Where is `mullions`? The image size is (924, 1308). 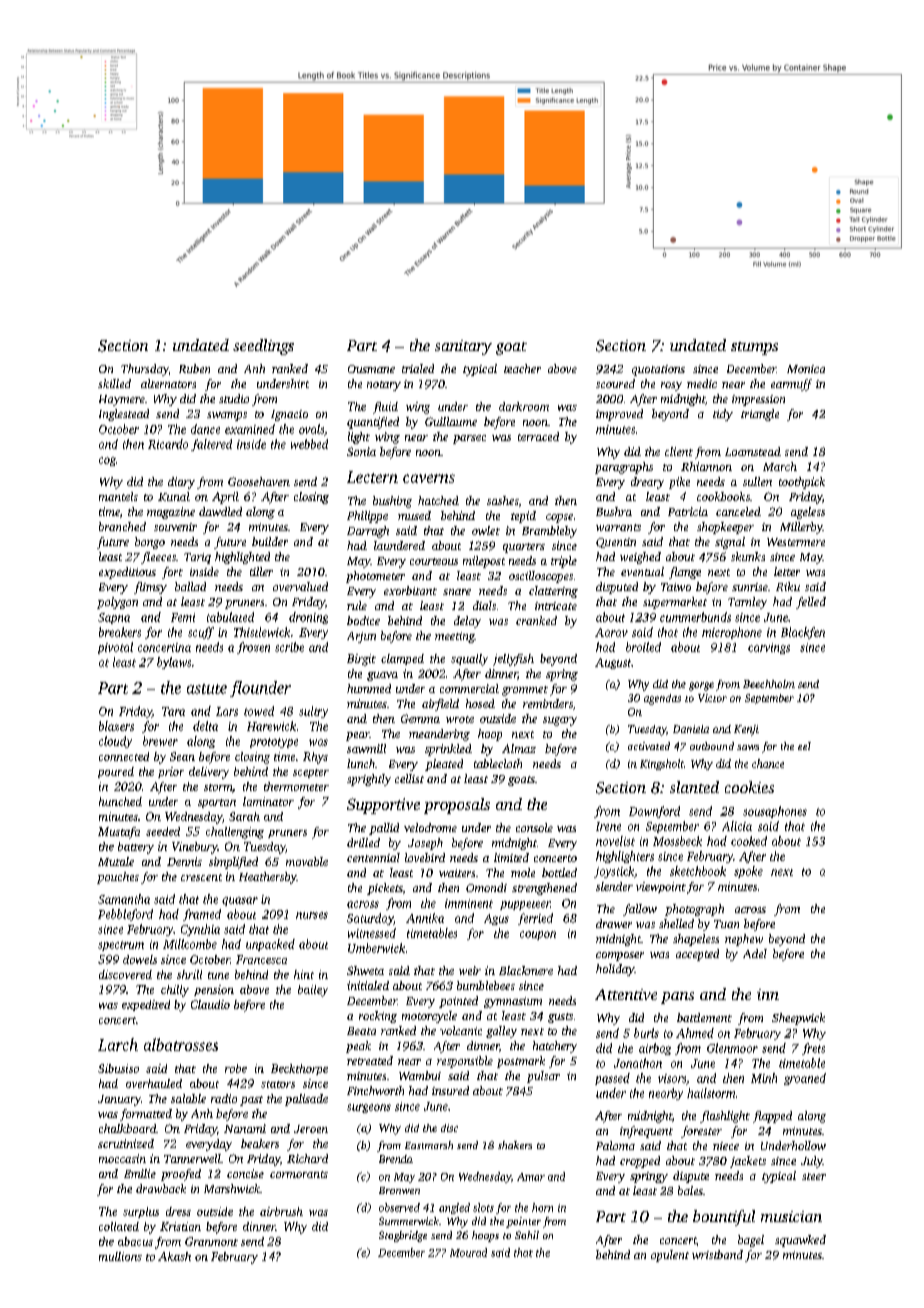 mullions is located at coordinates (120, 1256).
